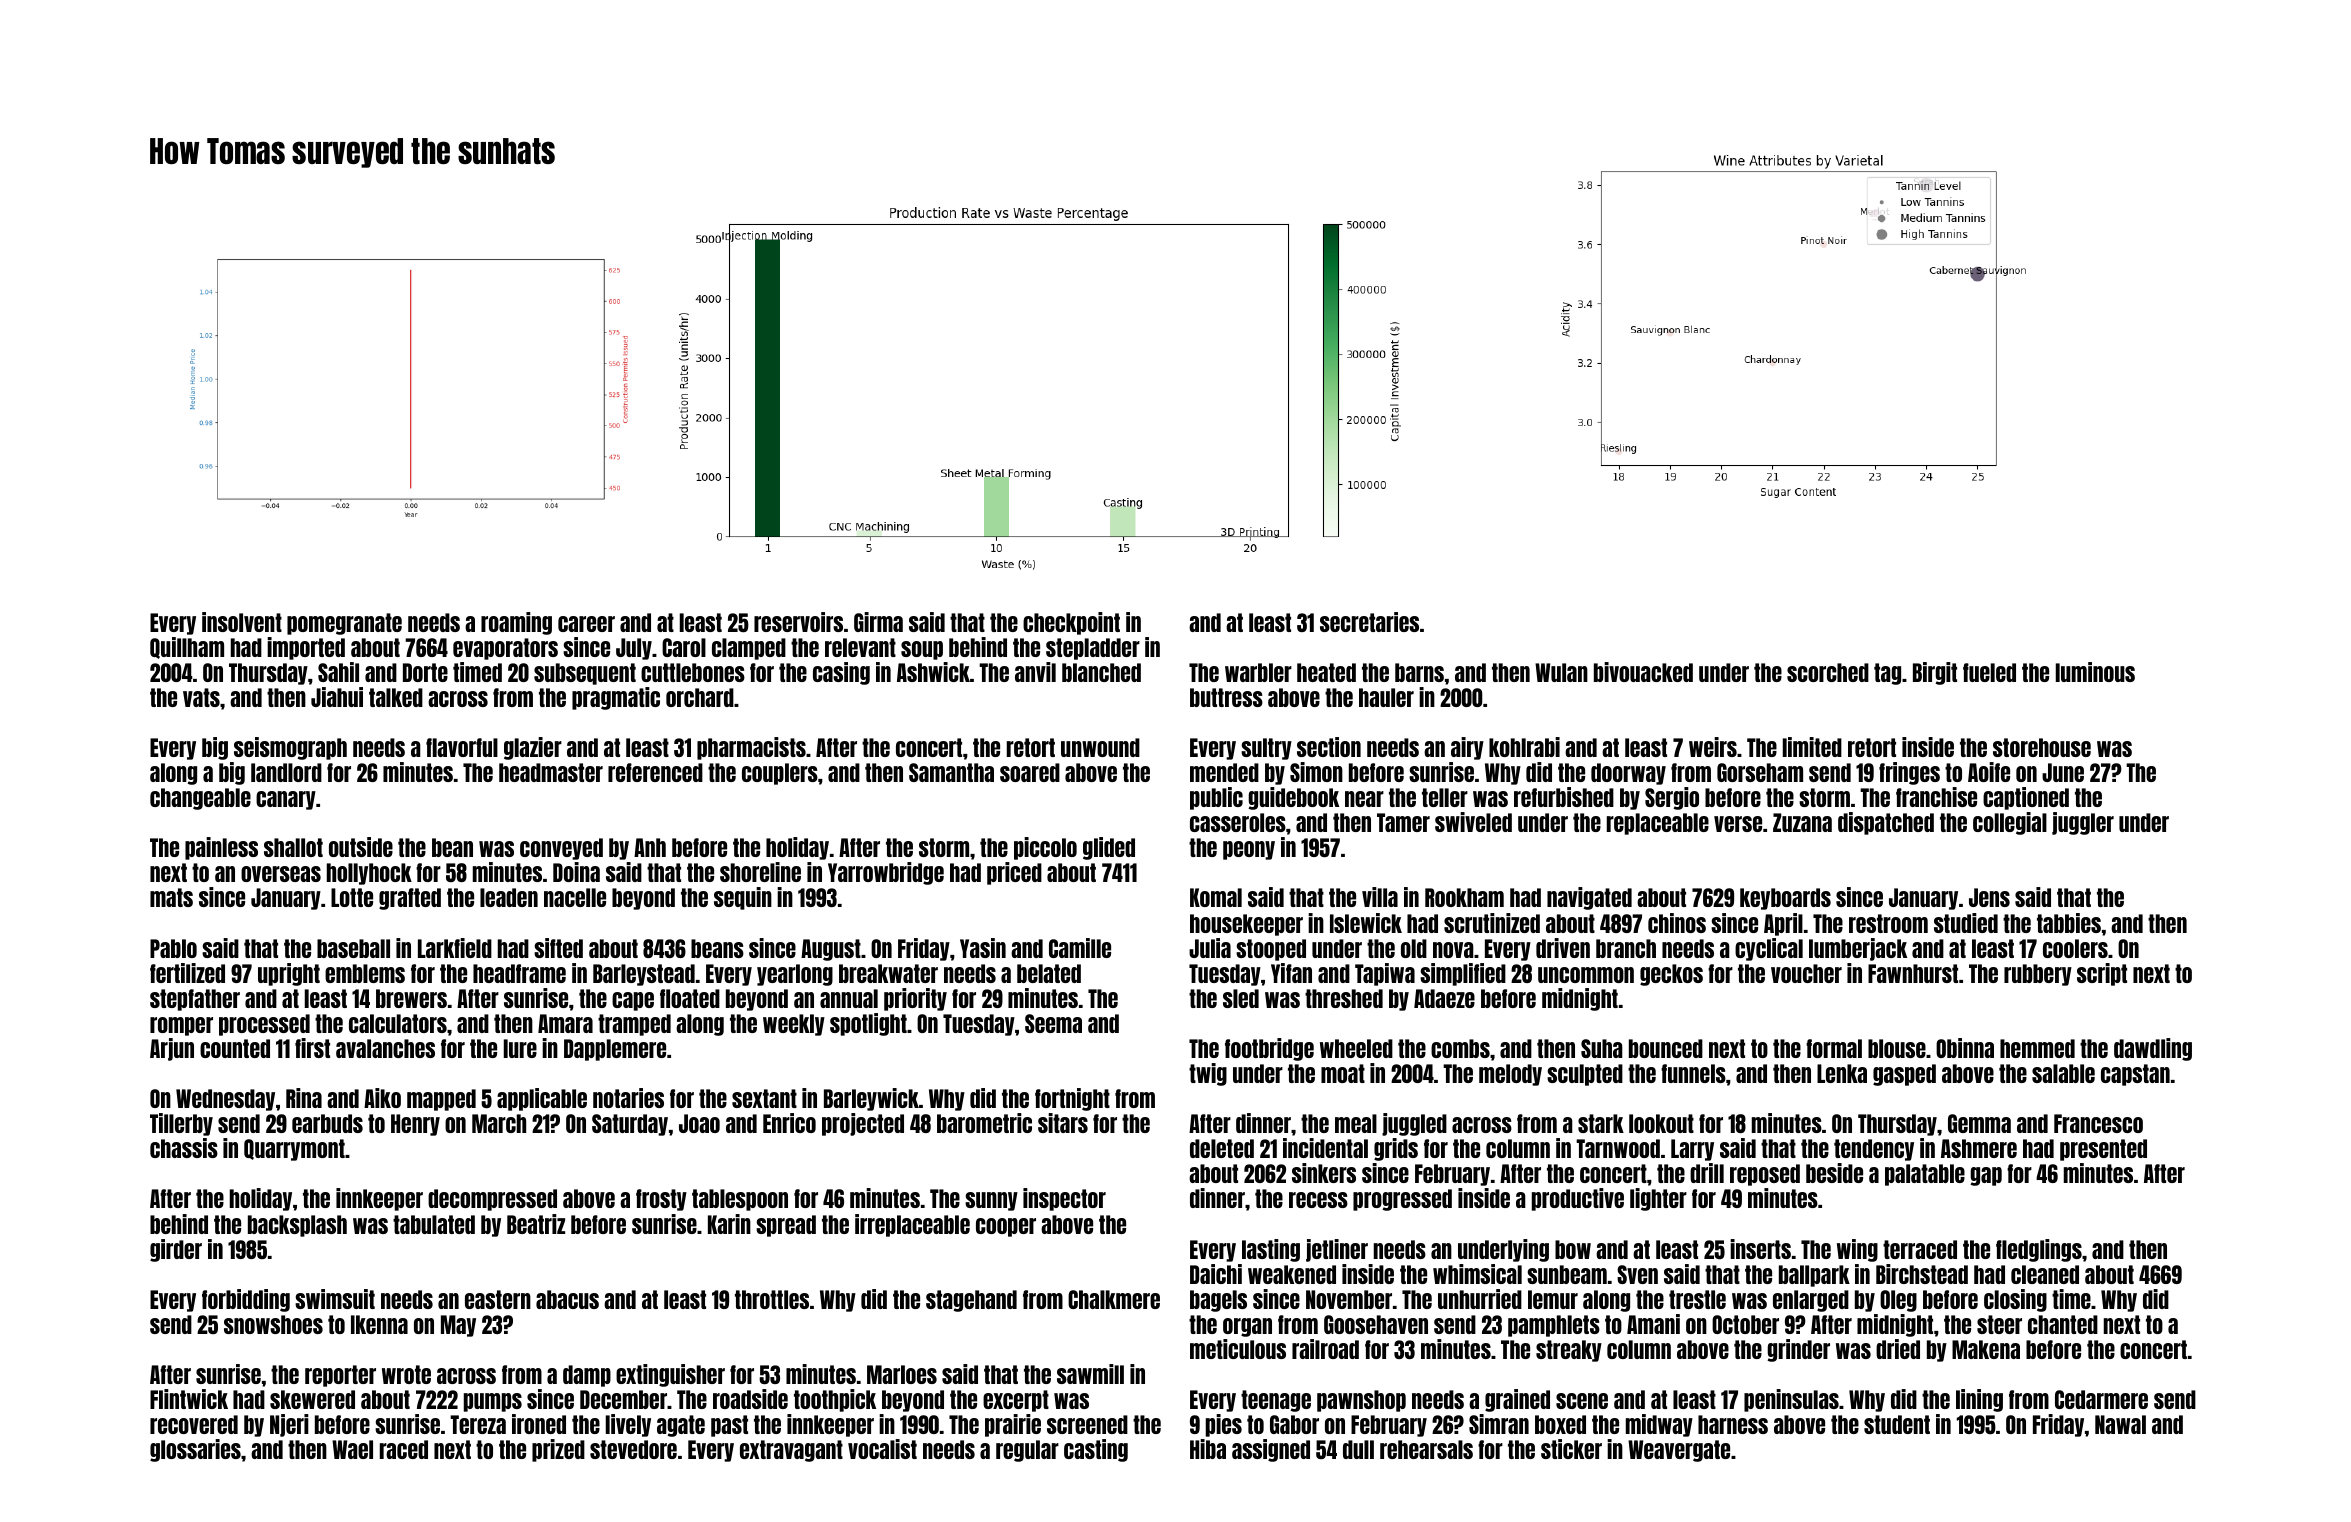 The width and height of the document is (2351, 1522). Describe the element at coordinates (187, 973) in the document. I see `fertilized` at that location.
